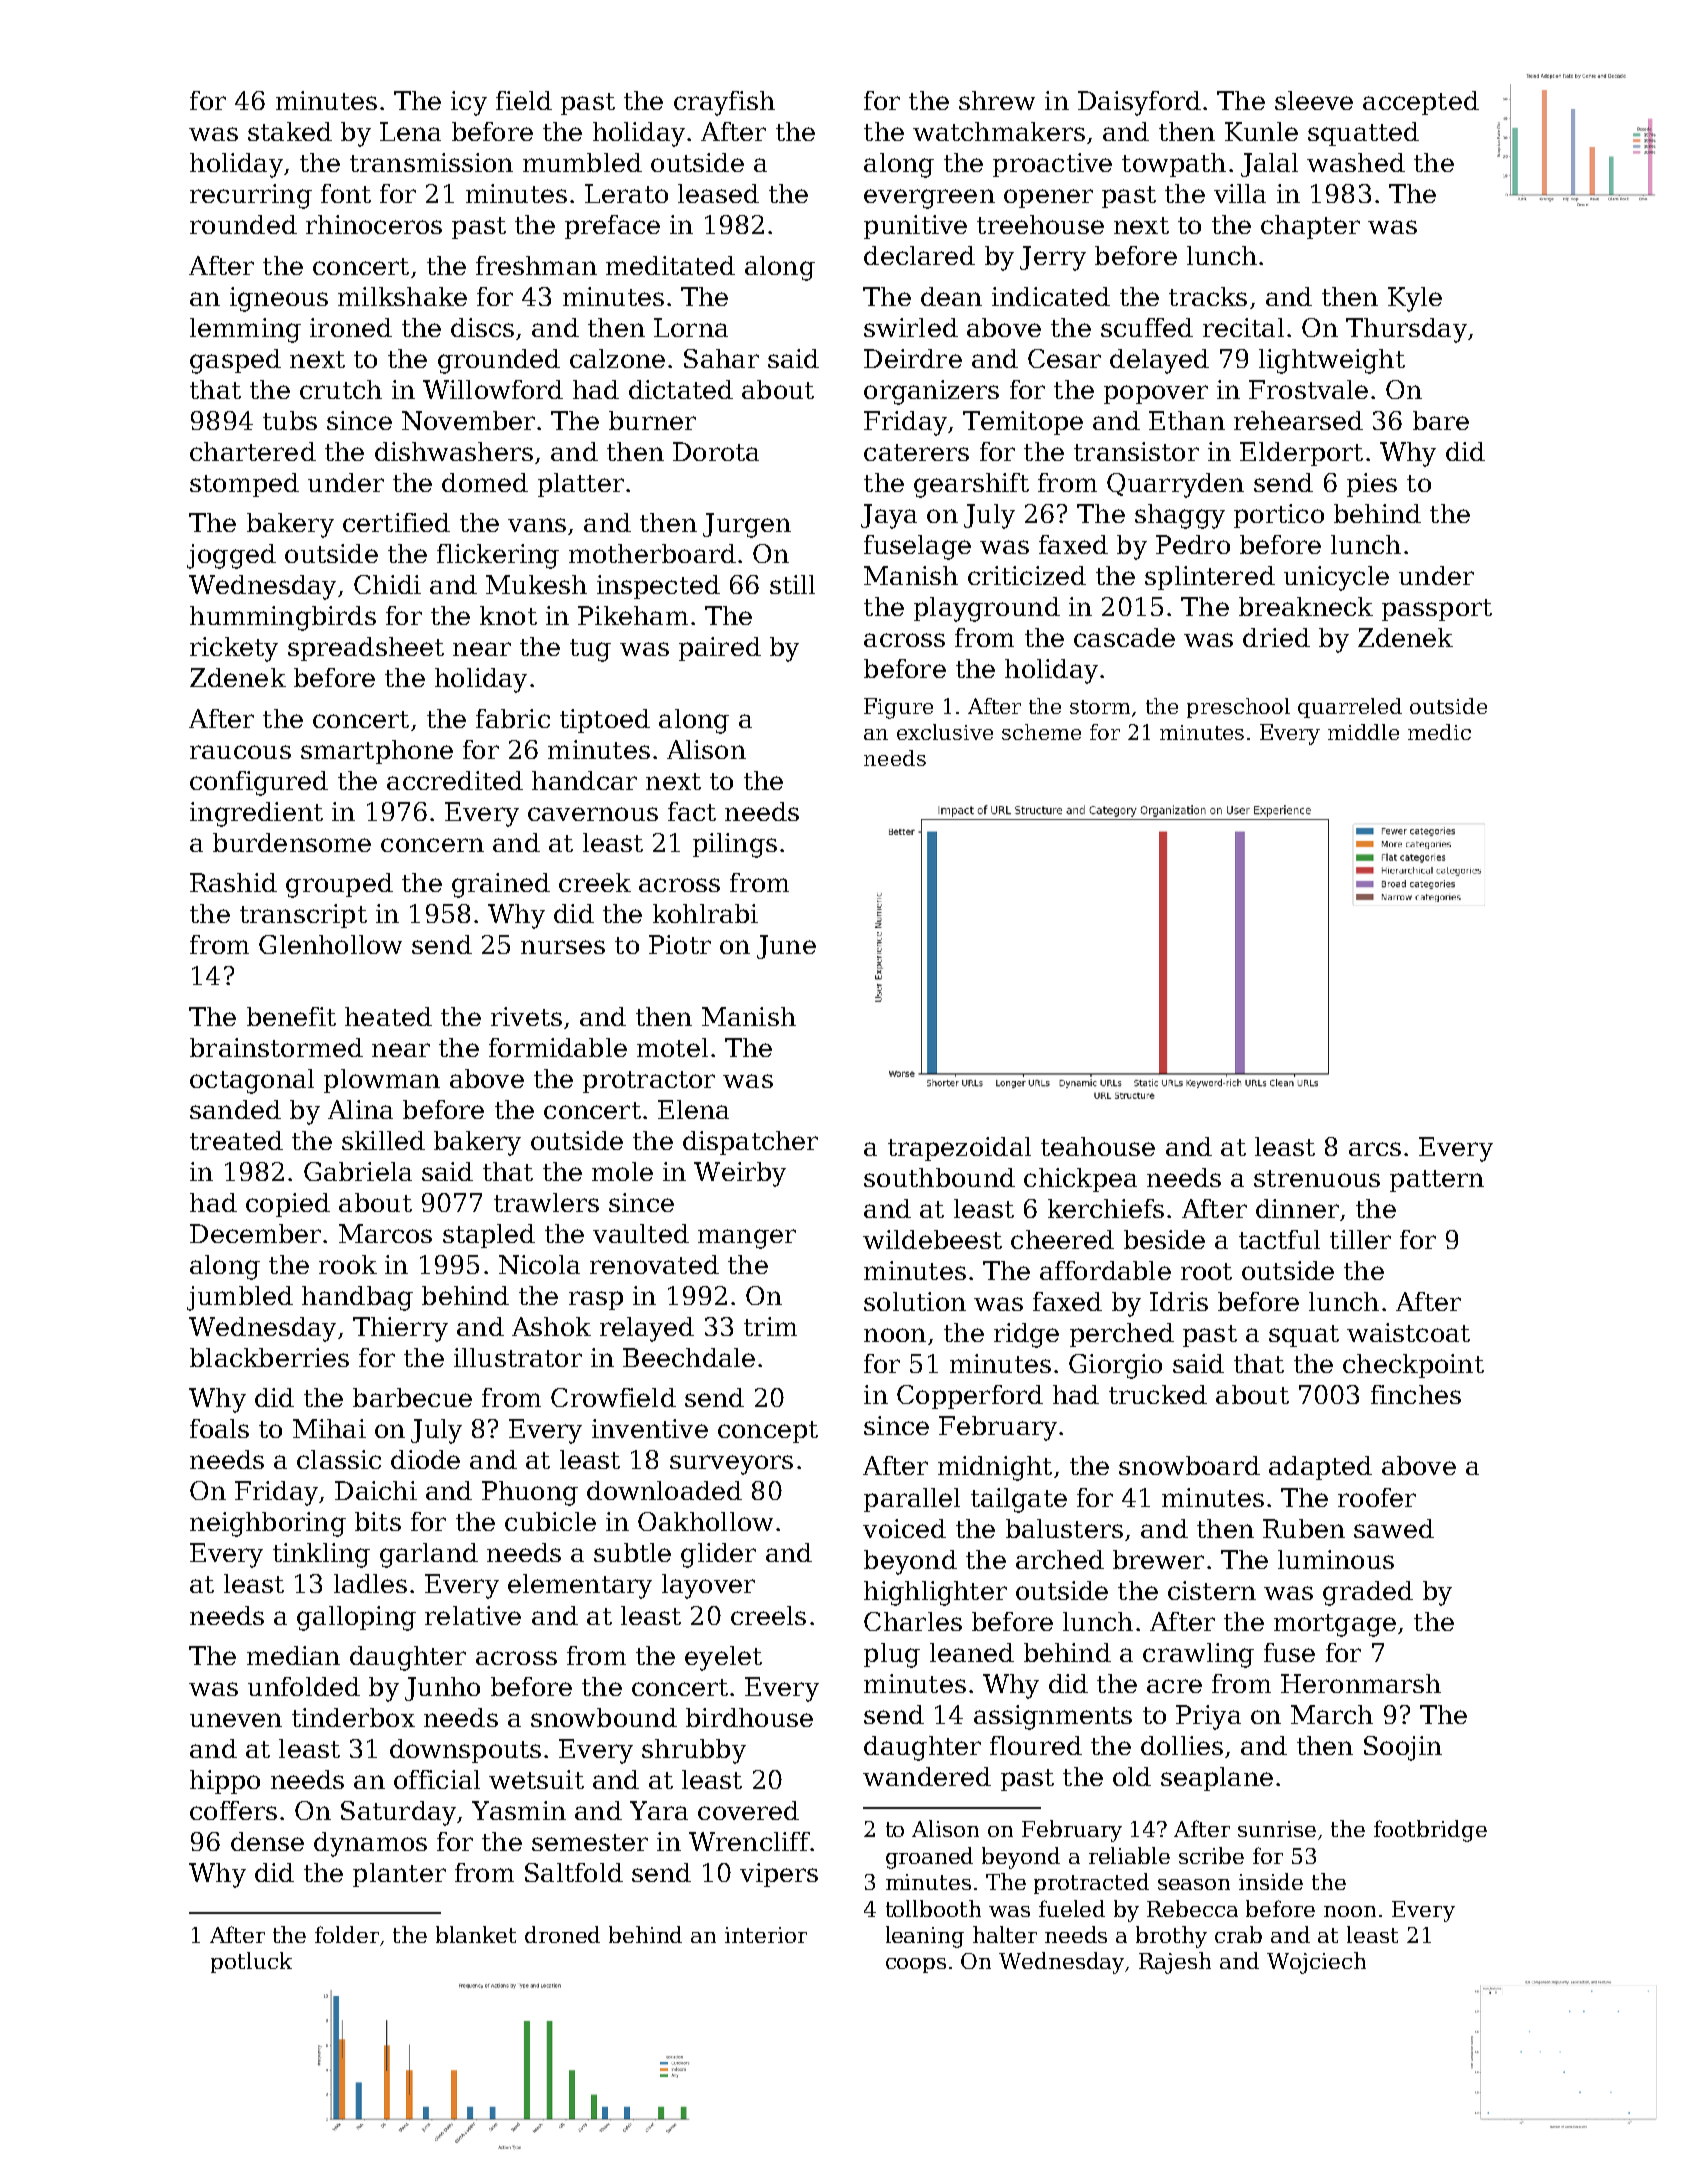 This screenshot has width=1683, height=2178. Describe the element at coordinates (1403, 1748) in the screenshot. I see `Soojin` at that location.
